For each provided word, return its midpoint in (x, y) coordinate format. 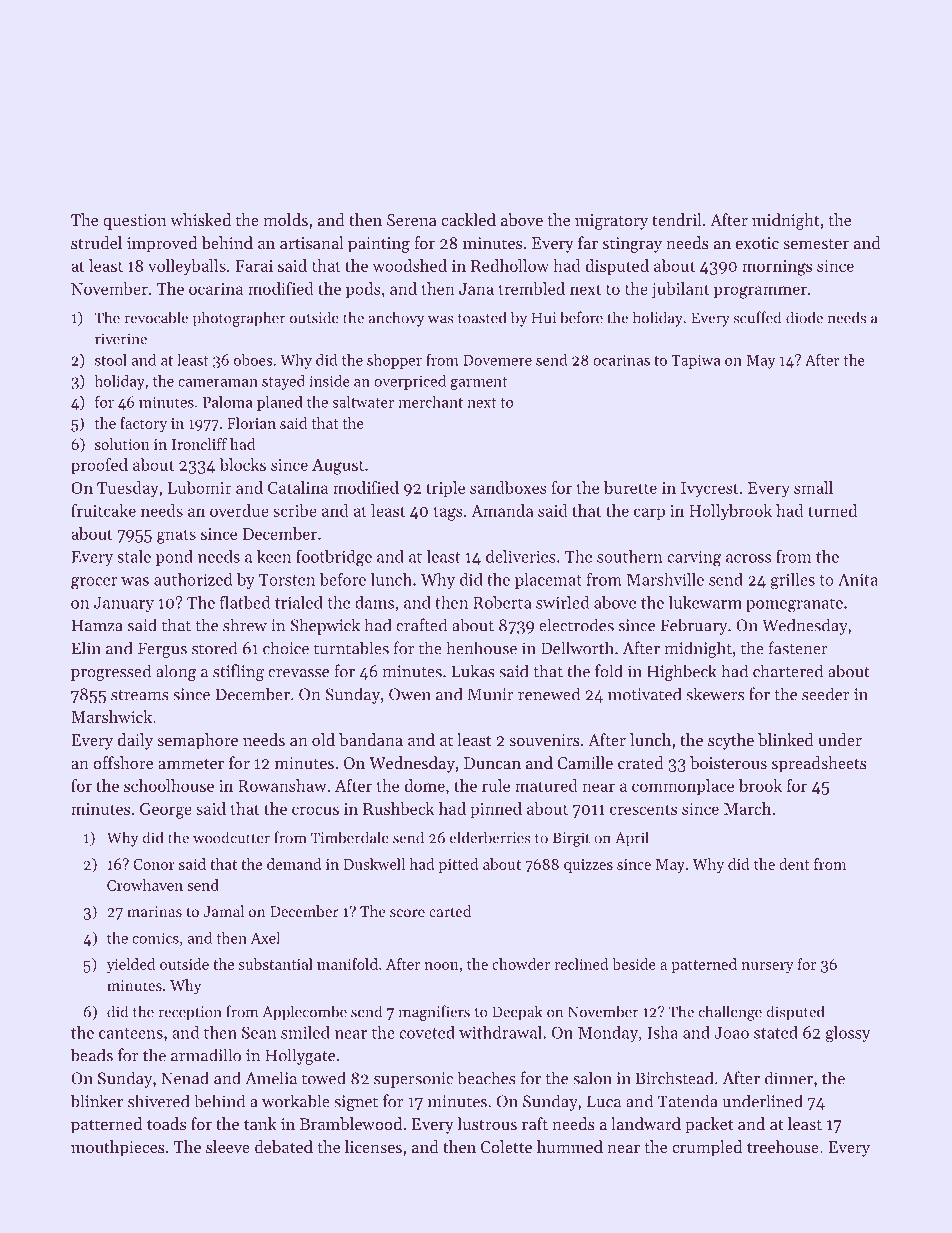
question (134, 222)
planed (280, 403)
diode (804, 317)
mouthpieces (118, 1148)
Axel (265, 938)
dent (794, 864)
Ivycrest (709, 490)
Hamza (97, 625)
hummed (570, 1146)
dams (374, 602)
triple (445, 489)
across (748, 558)
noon (441, 966)
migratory (611, 222)
